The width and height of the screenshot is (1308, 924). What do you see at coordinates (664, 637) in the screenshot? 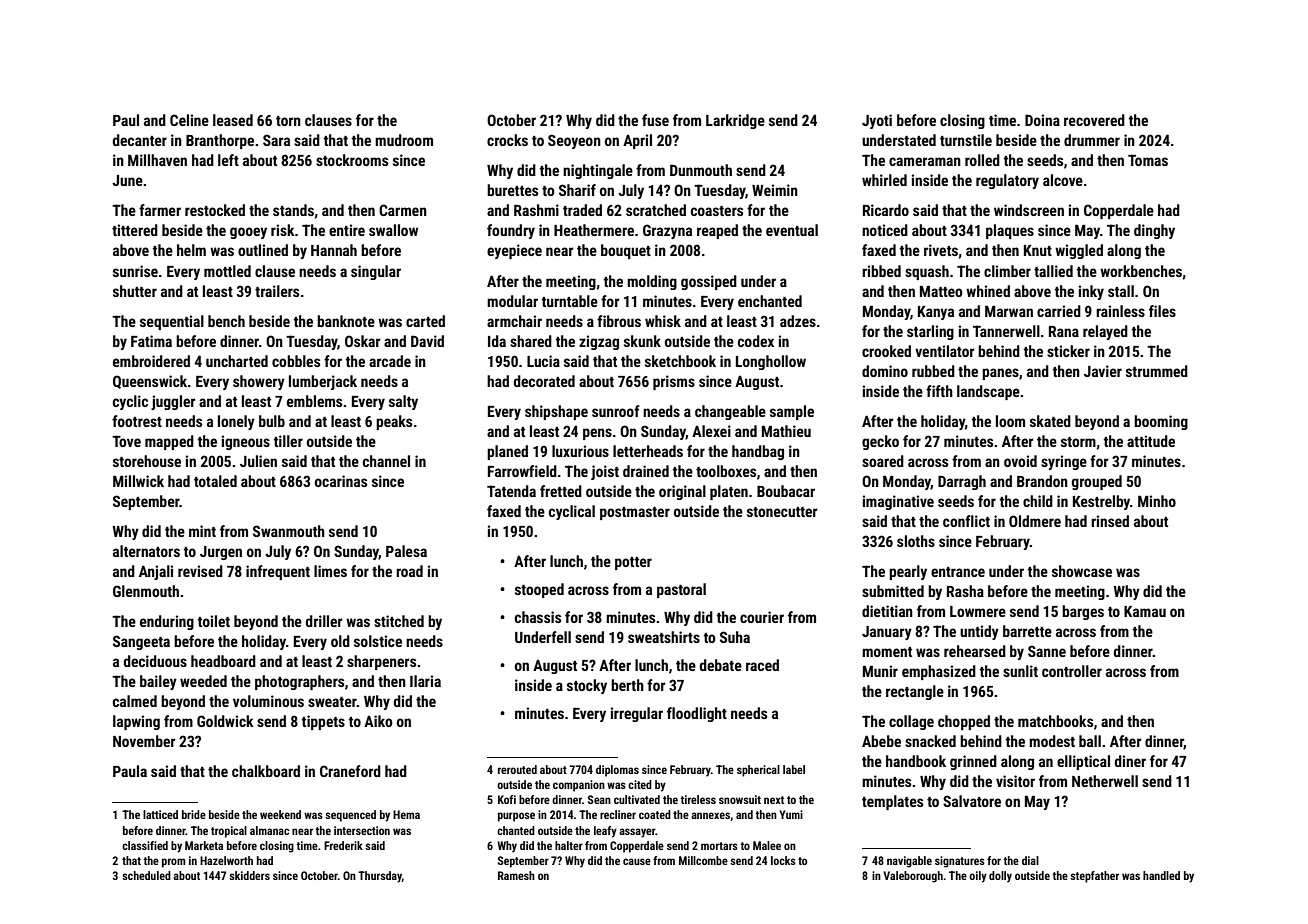
I see `sweatshirts` at bounding box center [664, 637].
